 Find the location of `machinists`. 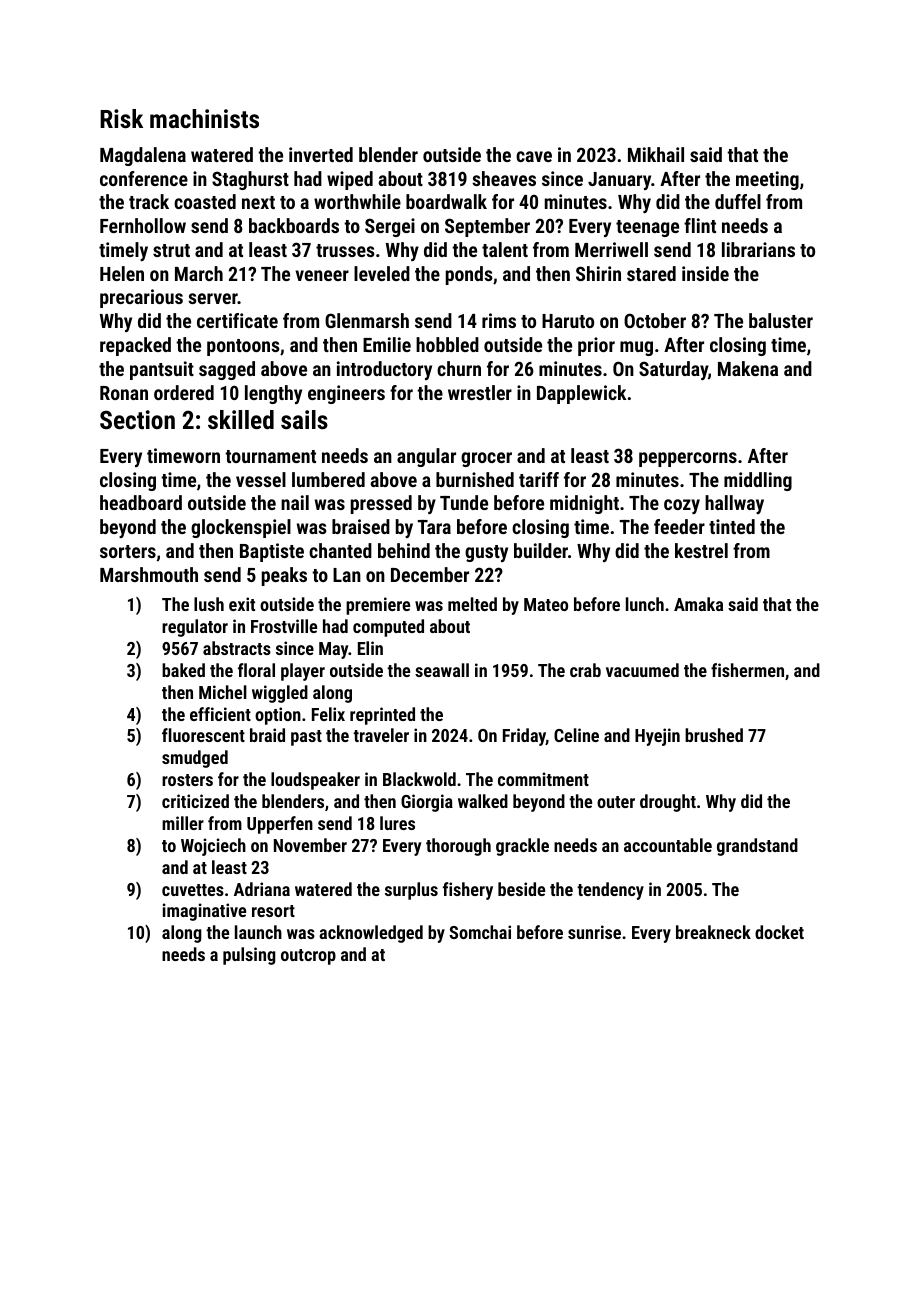

machinists is located at coordinates (204, 118).
